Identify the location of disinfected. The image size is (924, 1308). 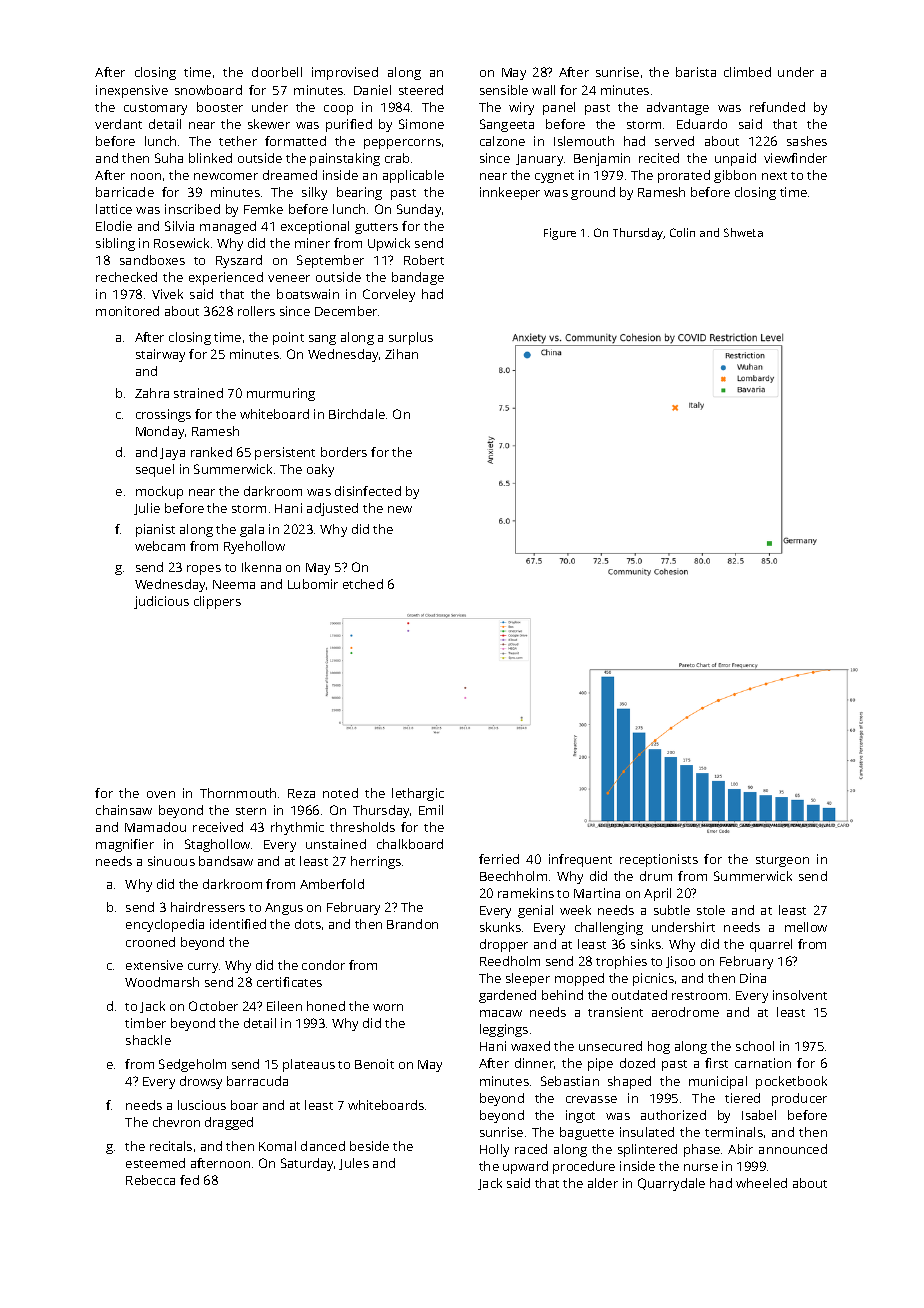
(368, 491).
